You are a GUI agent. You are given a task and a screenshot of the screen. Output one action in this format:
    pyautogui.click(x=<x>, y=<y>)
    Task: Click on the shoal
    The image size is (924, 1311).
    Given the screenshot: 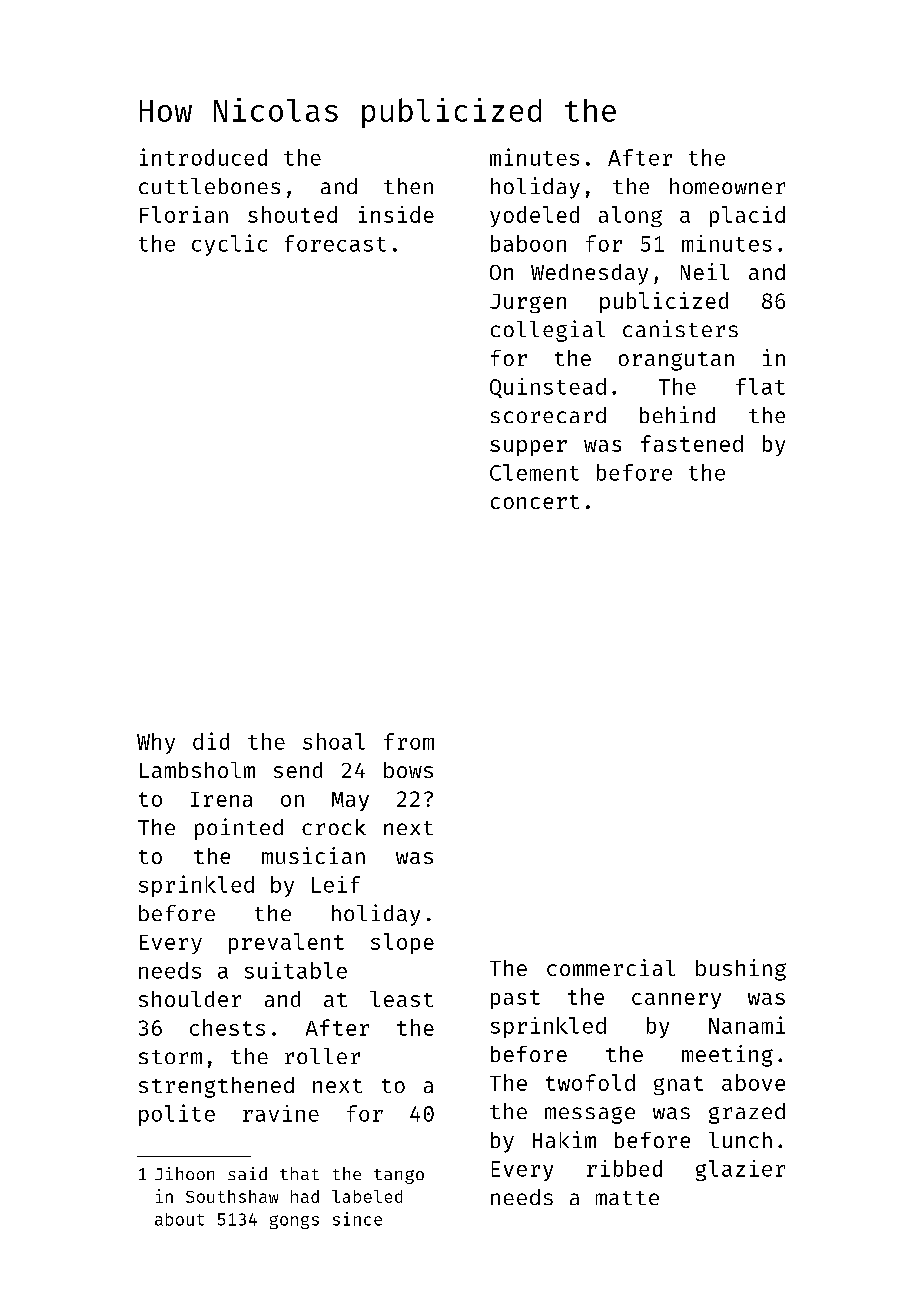 What is the action you would take?
    pyautogui.click(x=334, y=741)
